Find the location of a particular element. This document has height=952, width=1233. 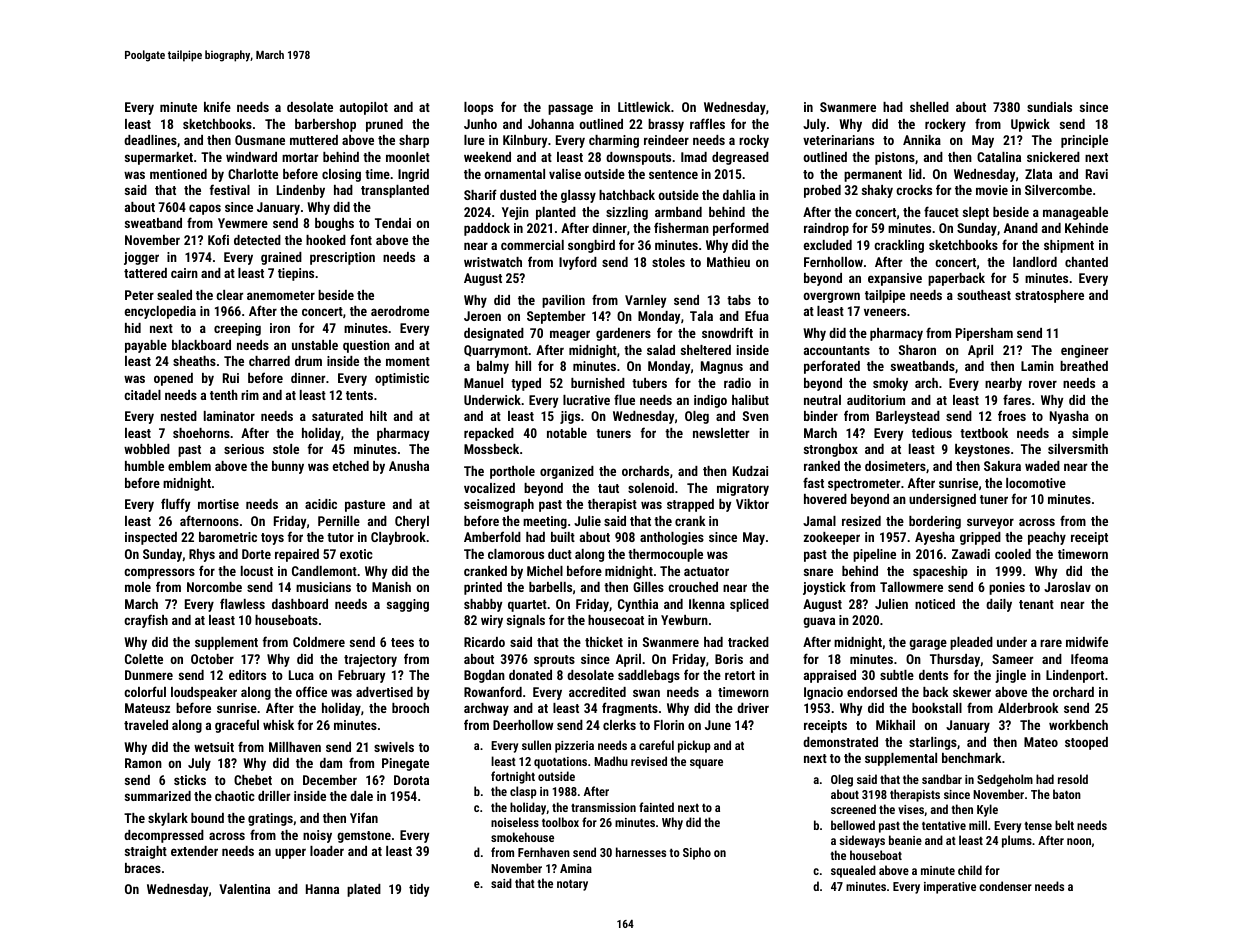

mentioned is located at coordinates (178, 174).
